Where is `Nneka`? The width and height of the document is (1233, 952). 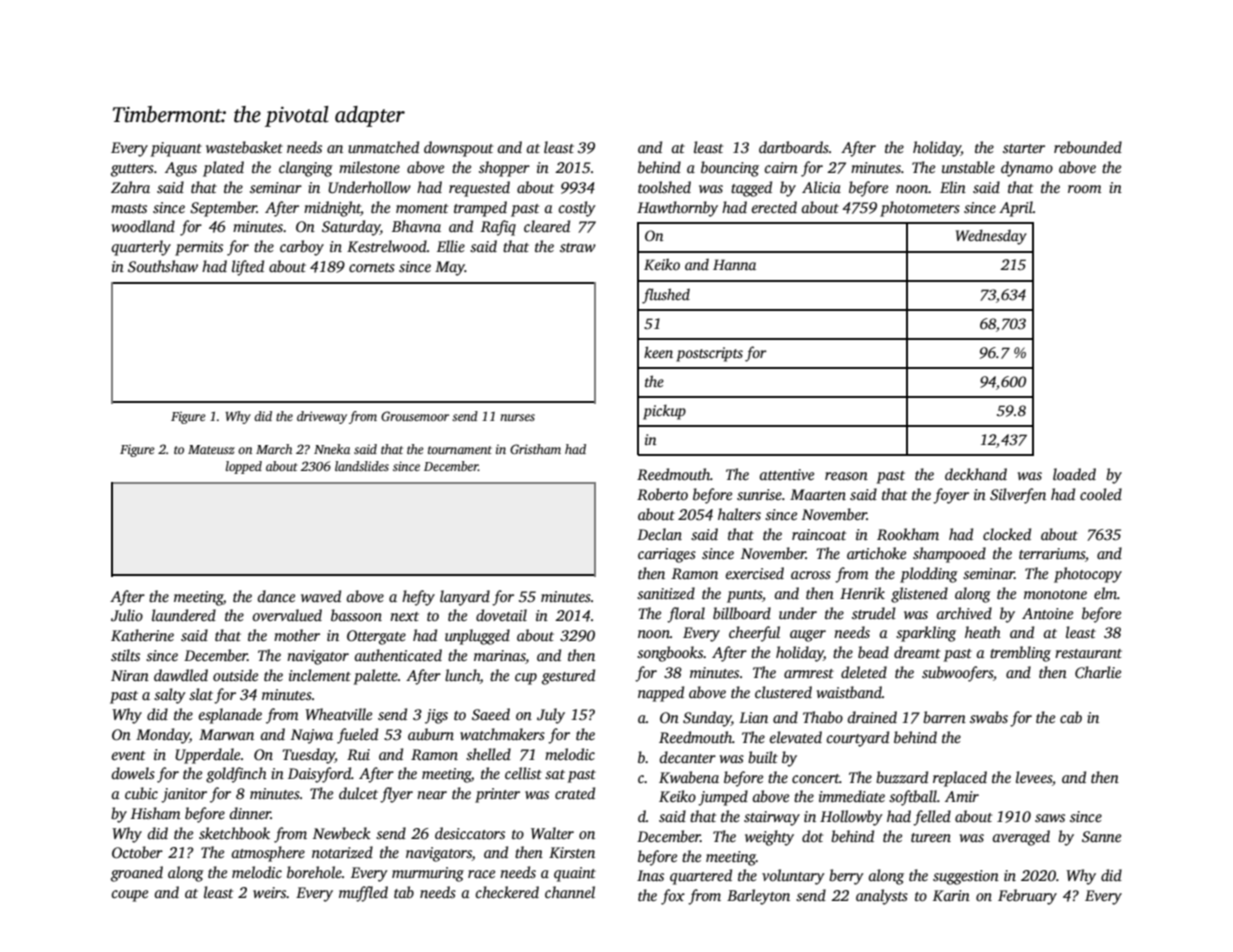
Nneka is located at coordinates (332, 449).
